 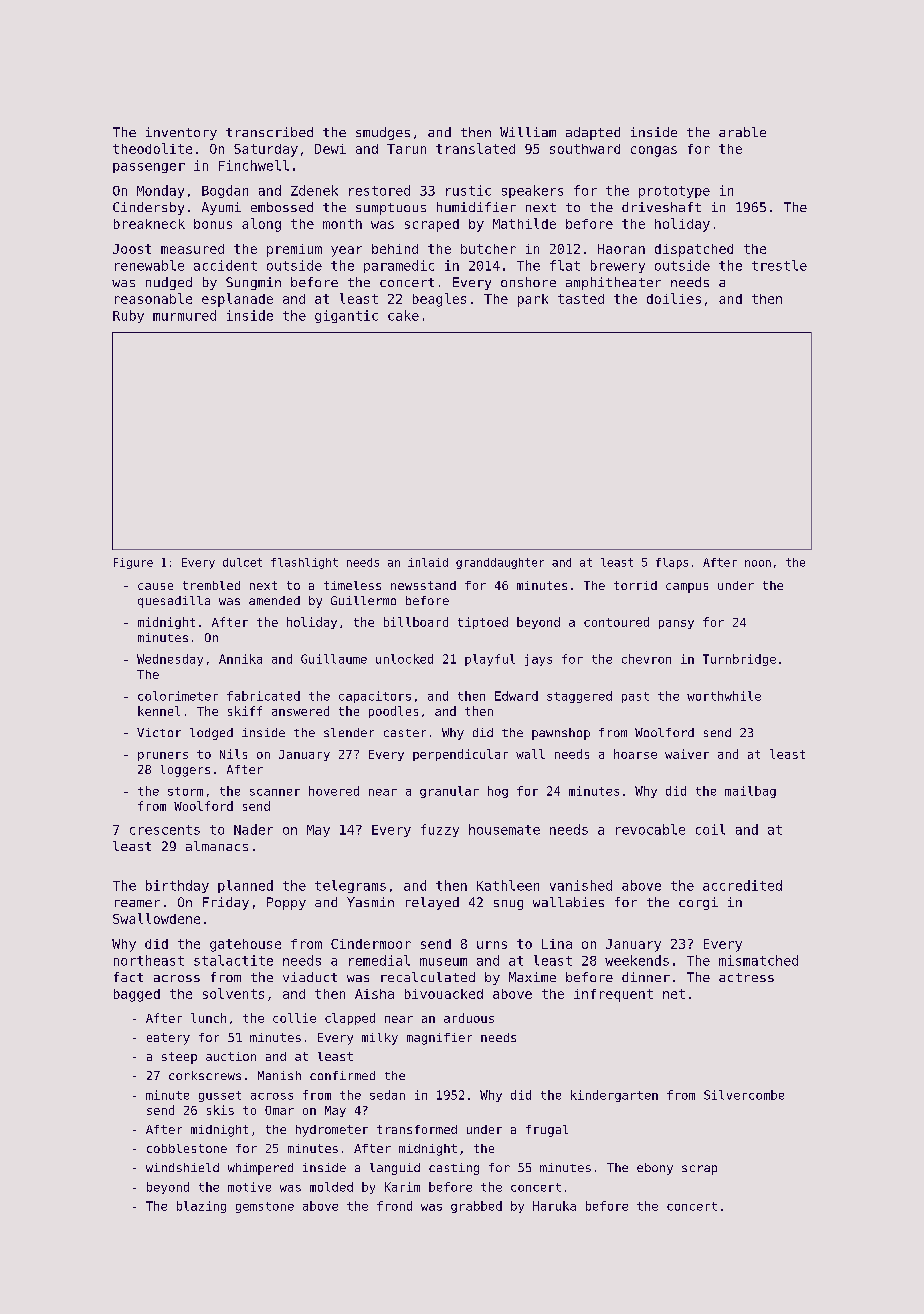 I want to click on inventory, so click(x=181, y=133).
